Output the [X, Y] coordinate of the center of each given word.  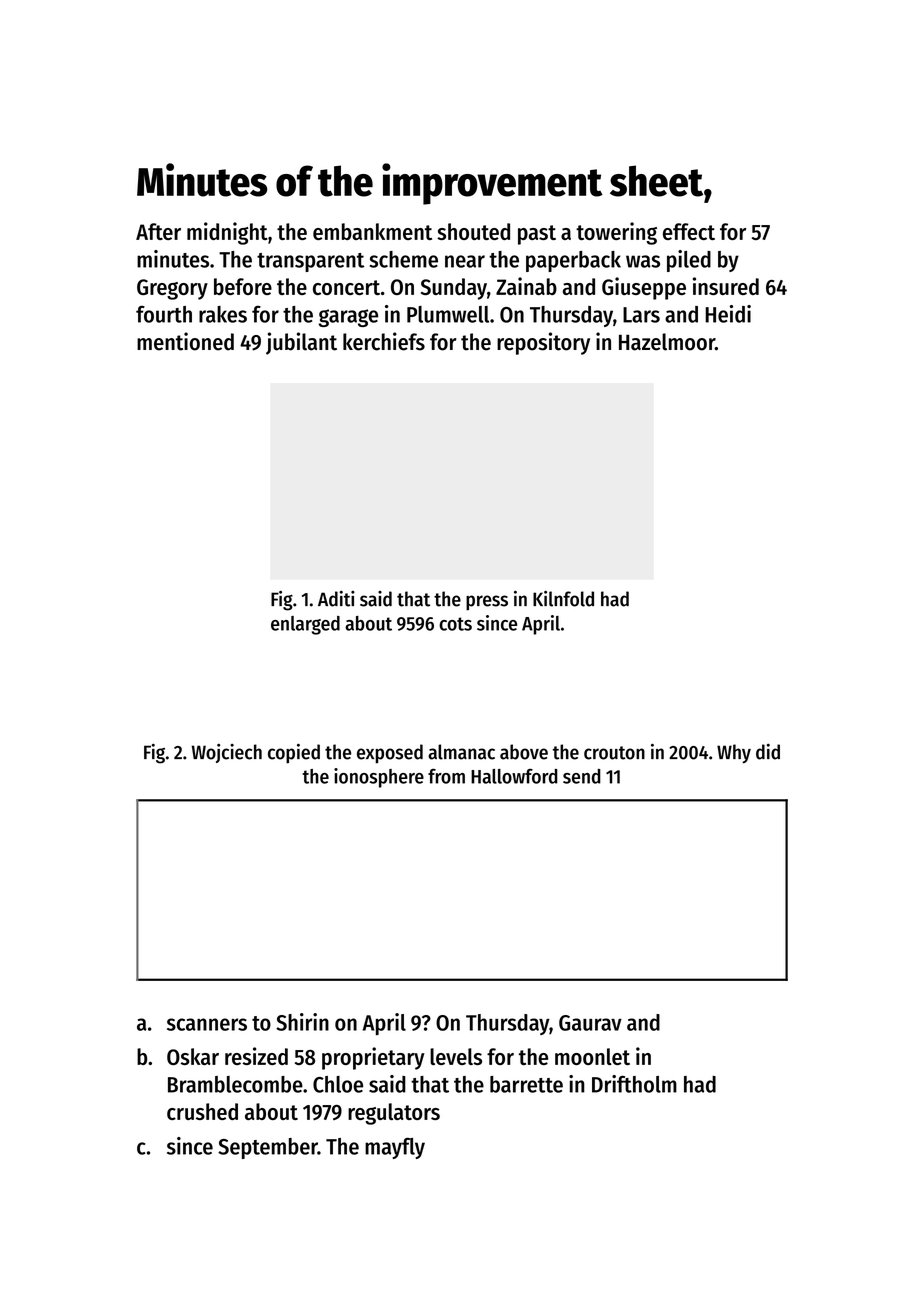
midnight [227, 233]
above [524, 752]
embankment [372, 231]
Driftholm [634, 1084]
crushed [202, 1111]
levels [456, 1056]
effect [689, 231]
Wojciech [226, 753]
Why [734, 754]
